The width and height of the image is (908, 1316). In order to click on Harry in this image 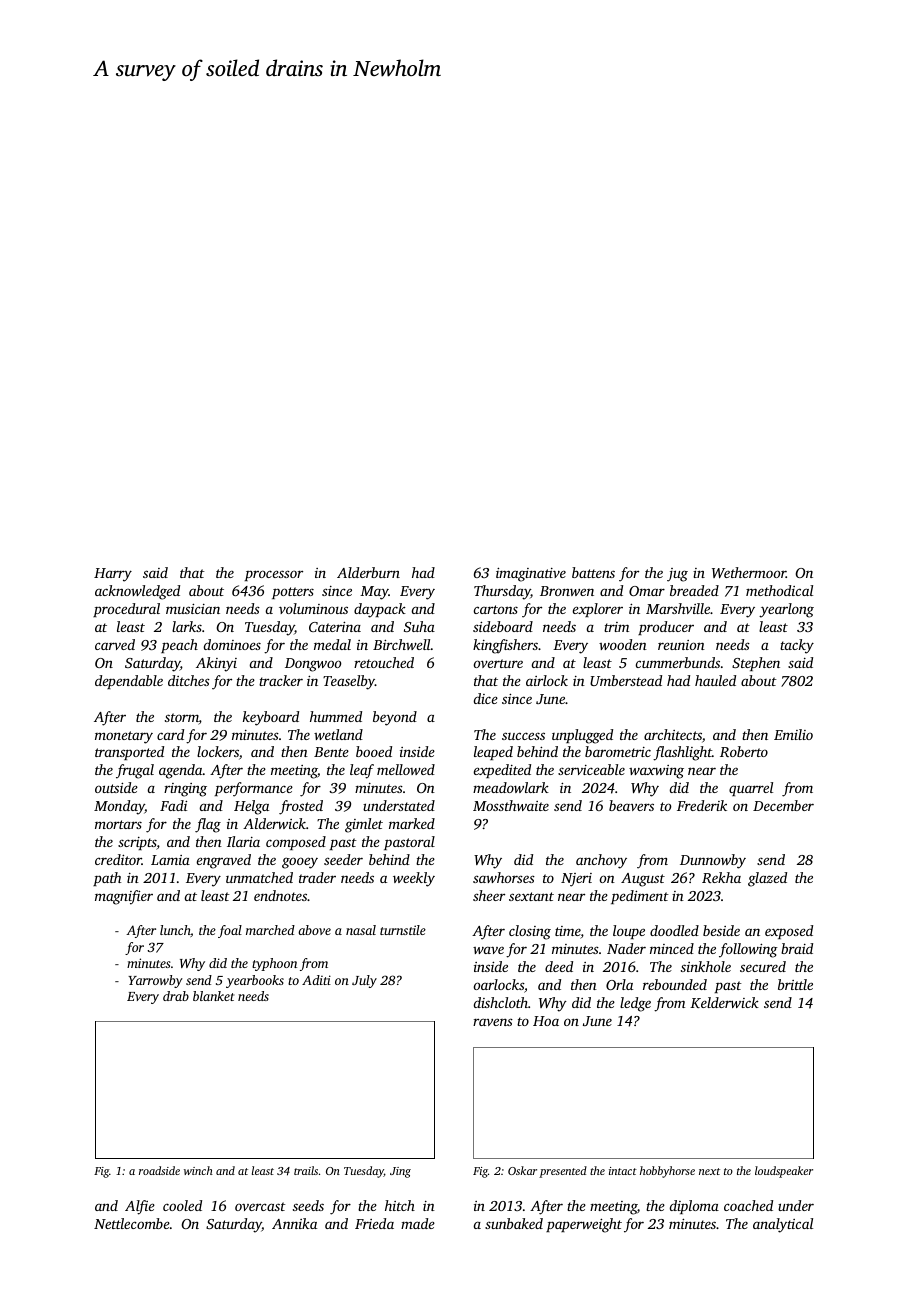, I will do `click(113, 575)`.
